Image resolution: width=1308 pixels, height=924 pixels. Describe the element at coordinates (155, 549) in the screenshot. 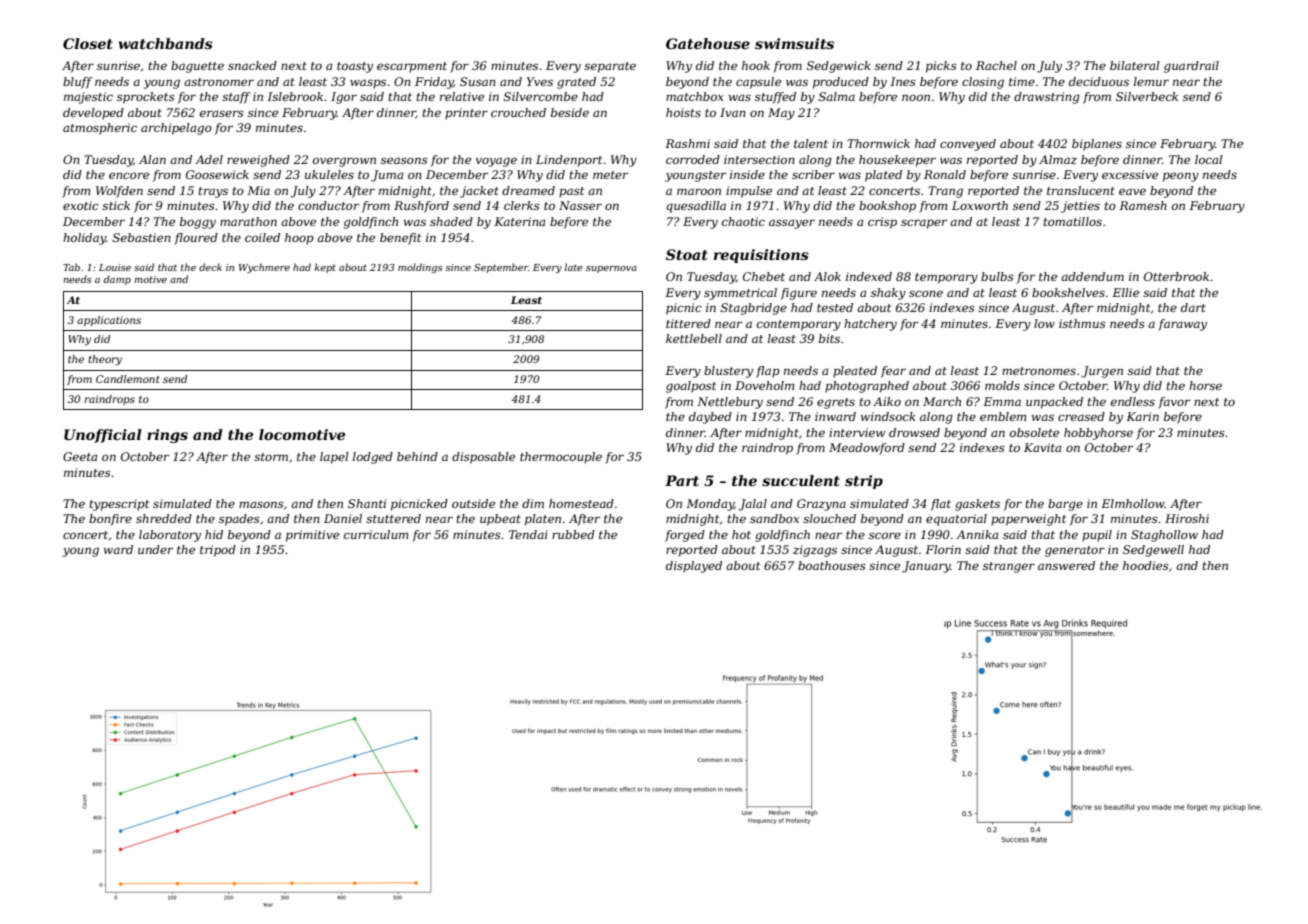

I see `under` at that location.
